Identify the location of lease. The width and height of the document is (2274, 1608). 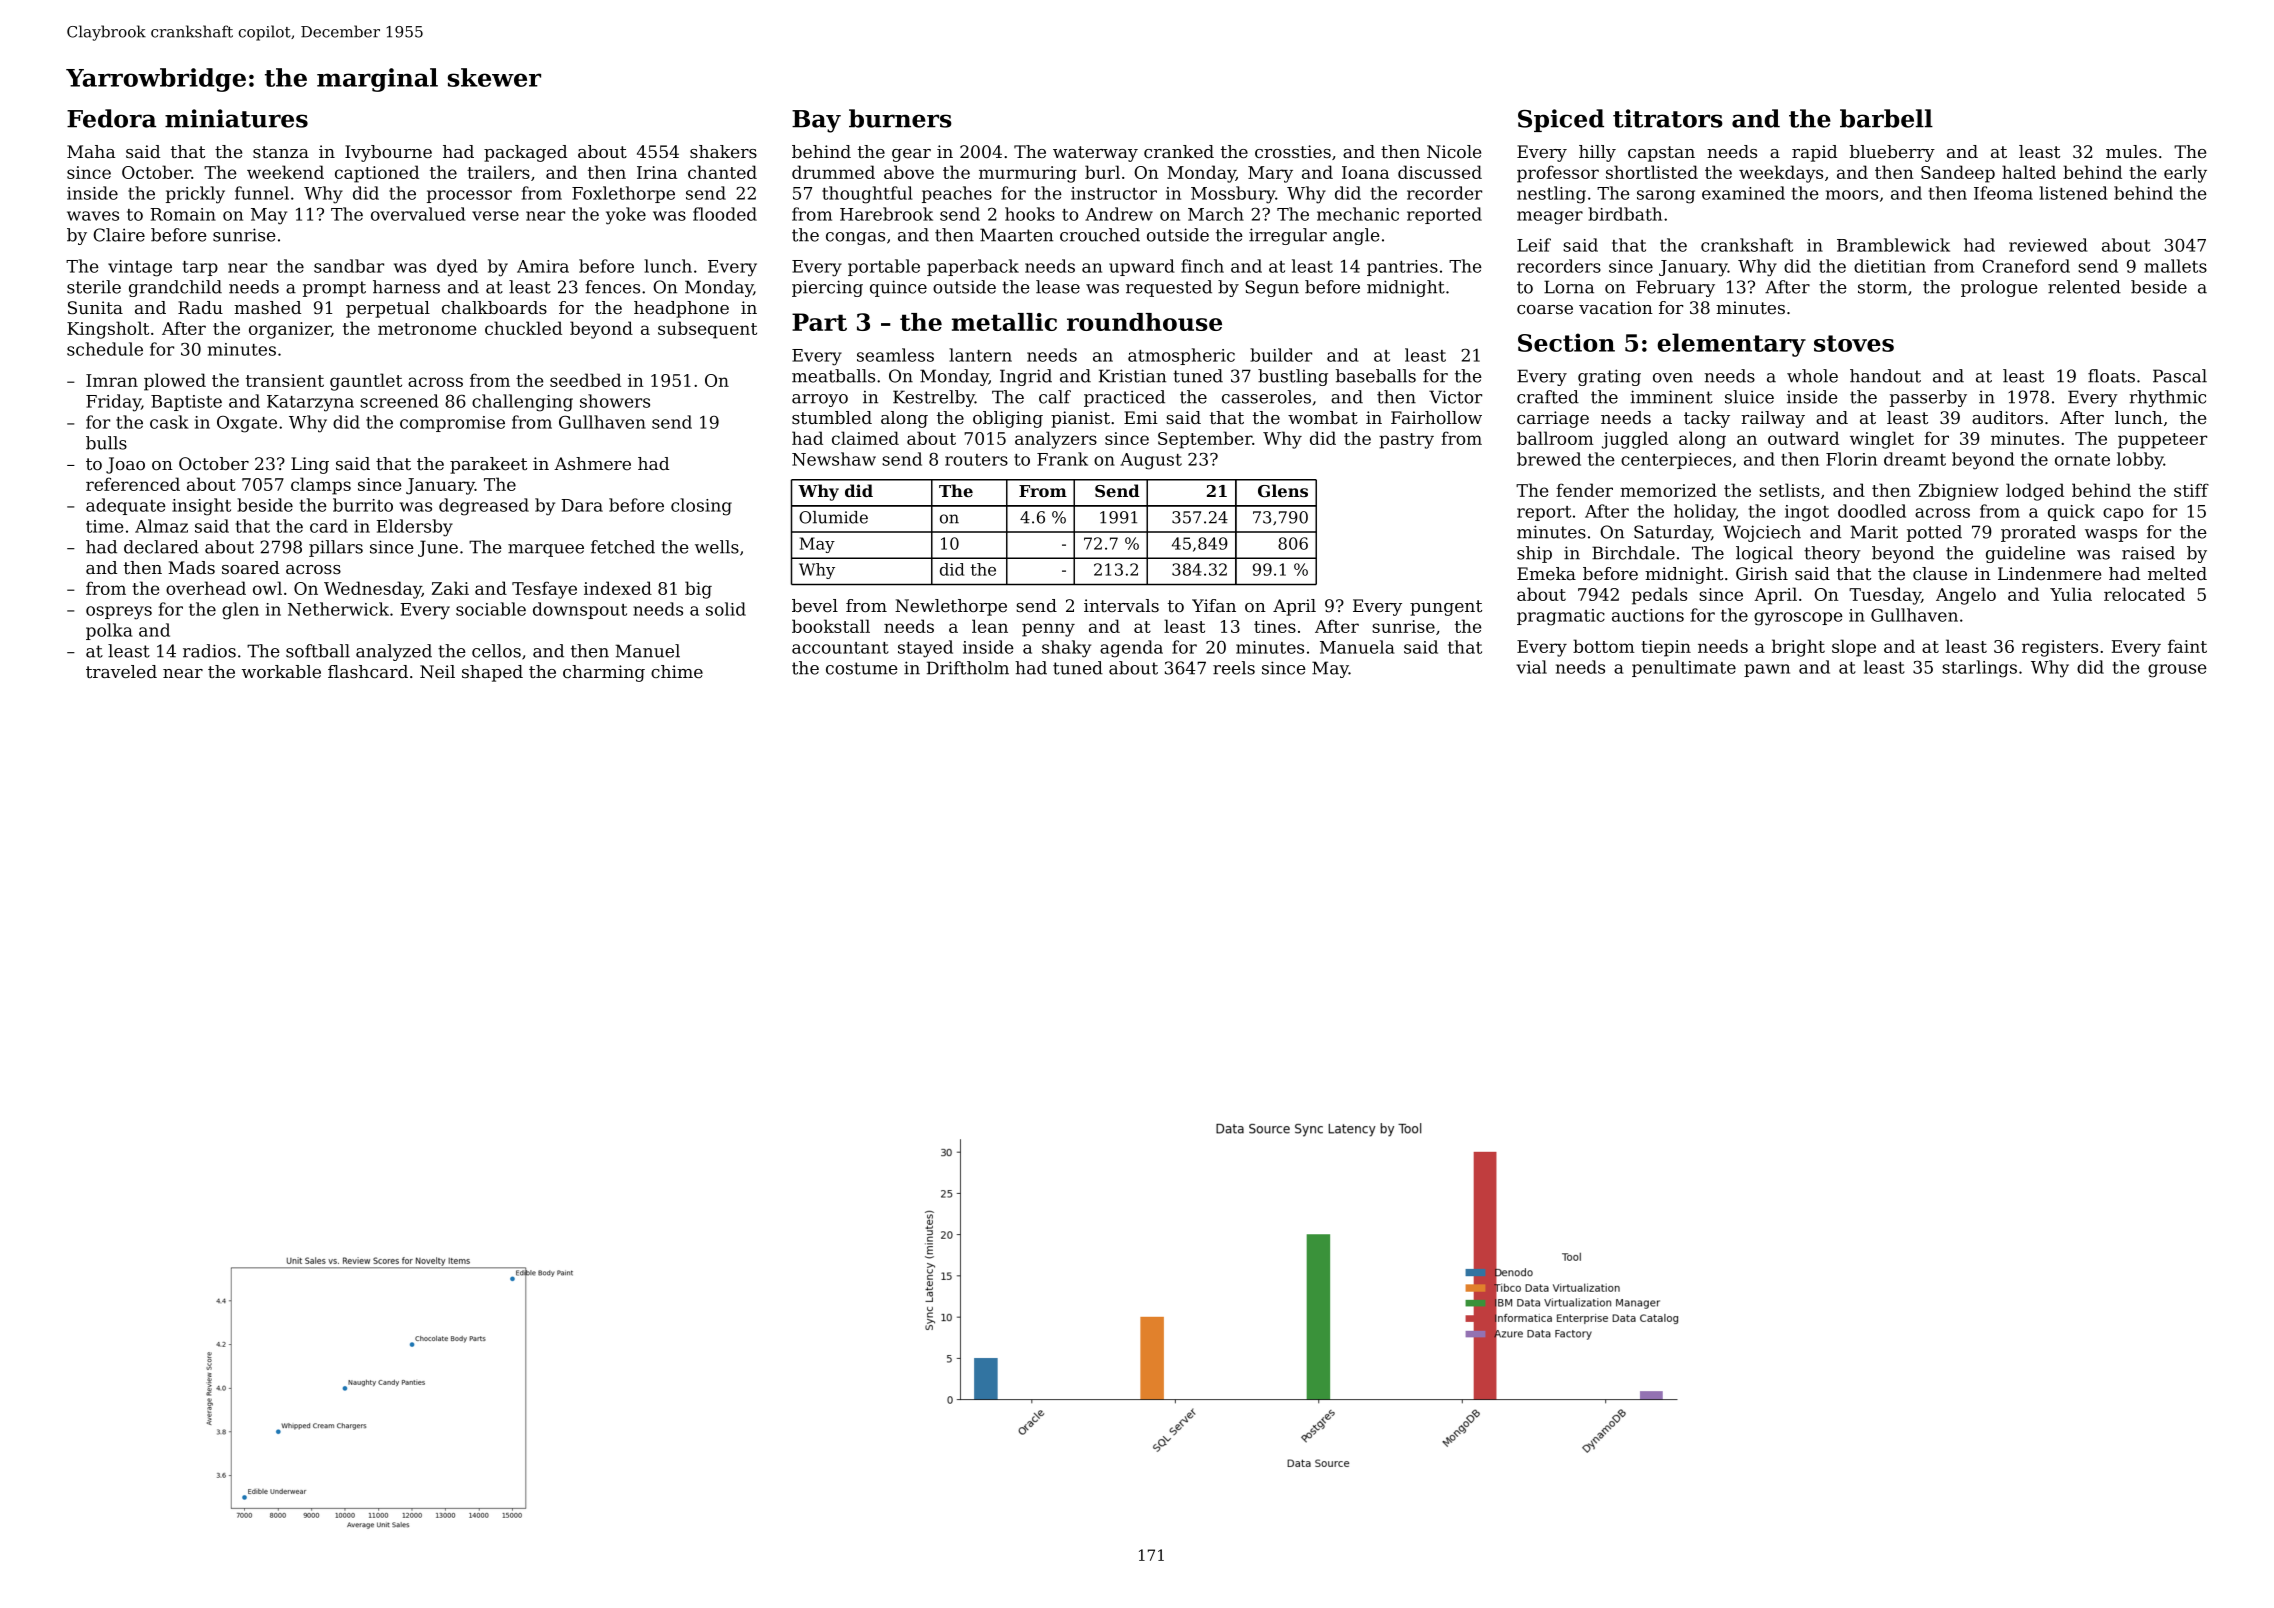
(1058, 287).
